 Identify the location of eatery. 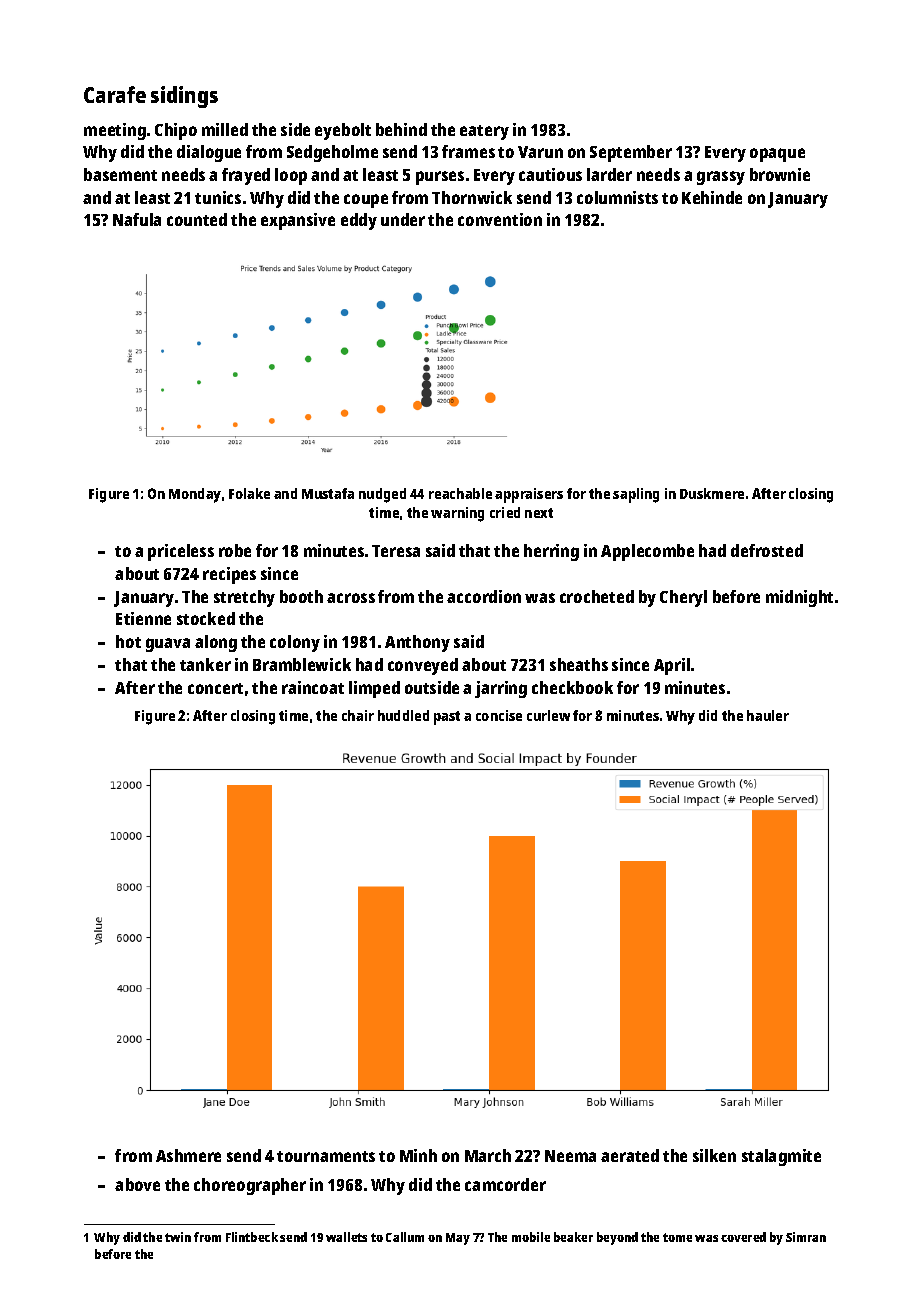
(484, 132).
